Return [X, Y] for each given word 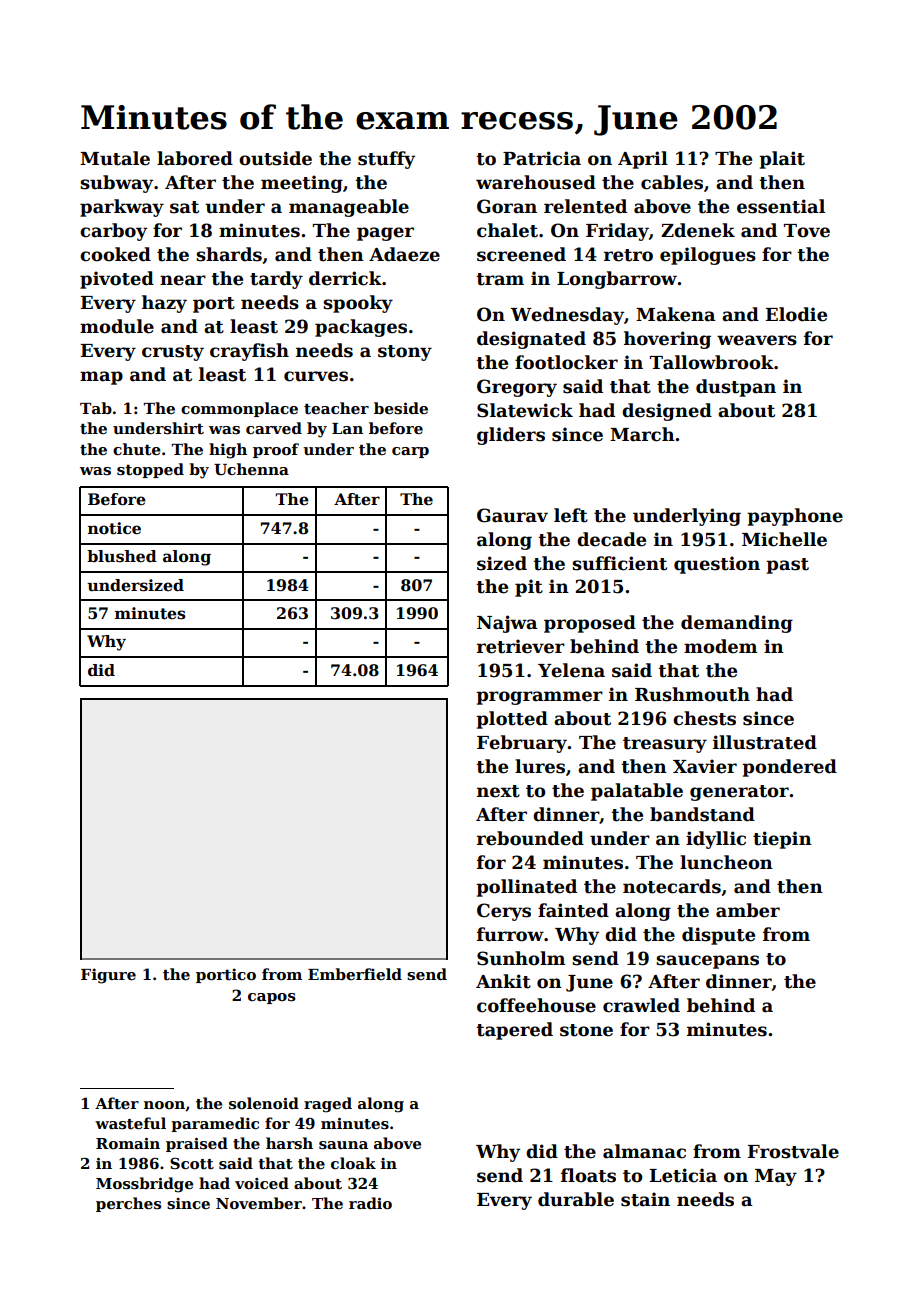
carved [274, 428]
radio [370, 1203]
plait [782, 160]
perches [128, 1204]
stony [405, 353]
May [776, 1177]
